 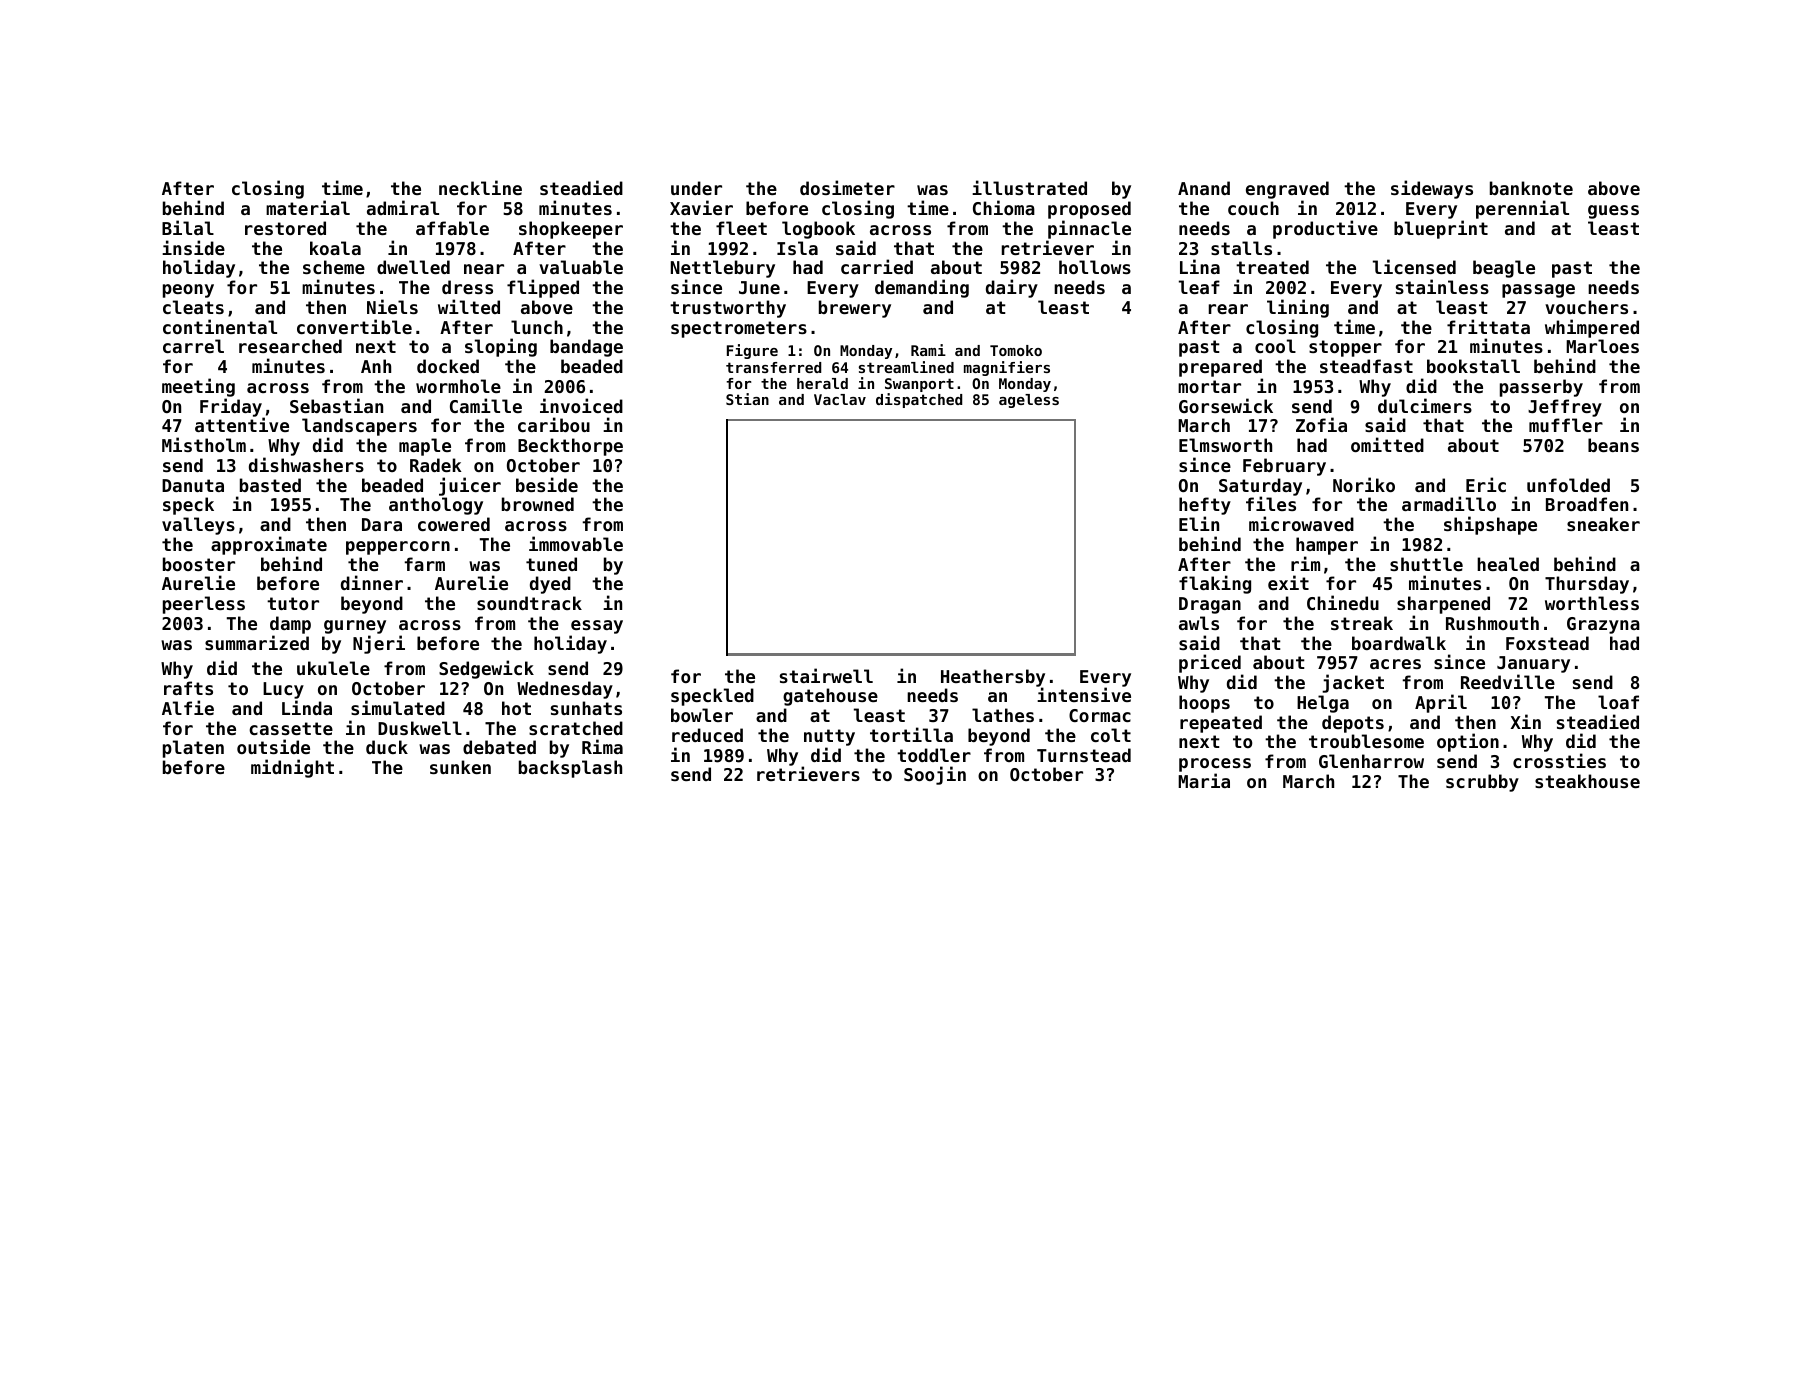 What do you see at coordinates (1442, 286) in the screenshot?
I see `stainless` at bounding box center [1442, 286].
